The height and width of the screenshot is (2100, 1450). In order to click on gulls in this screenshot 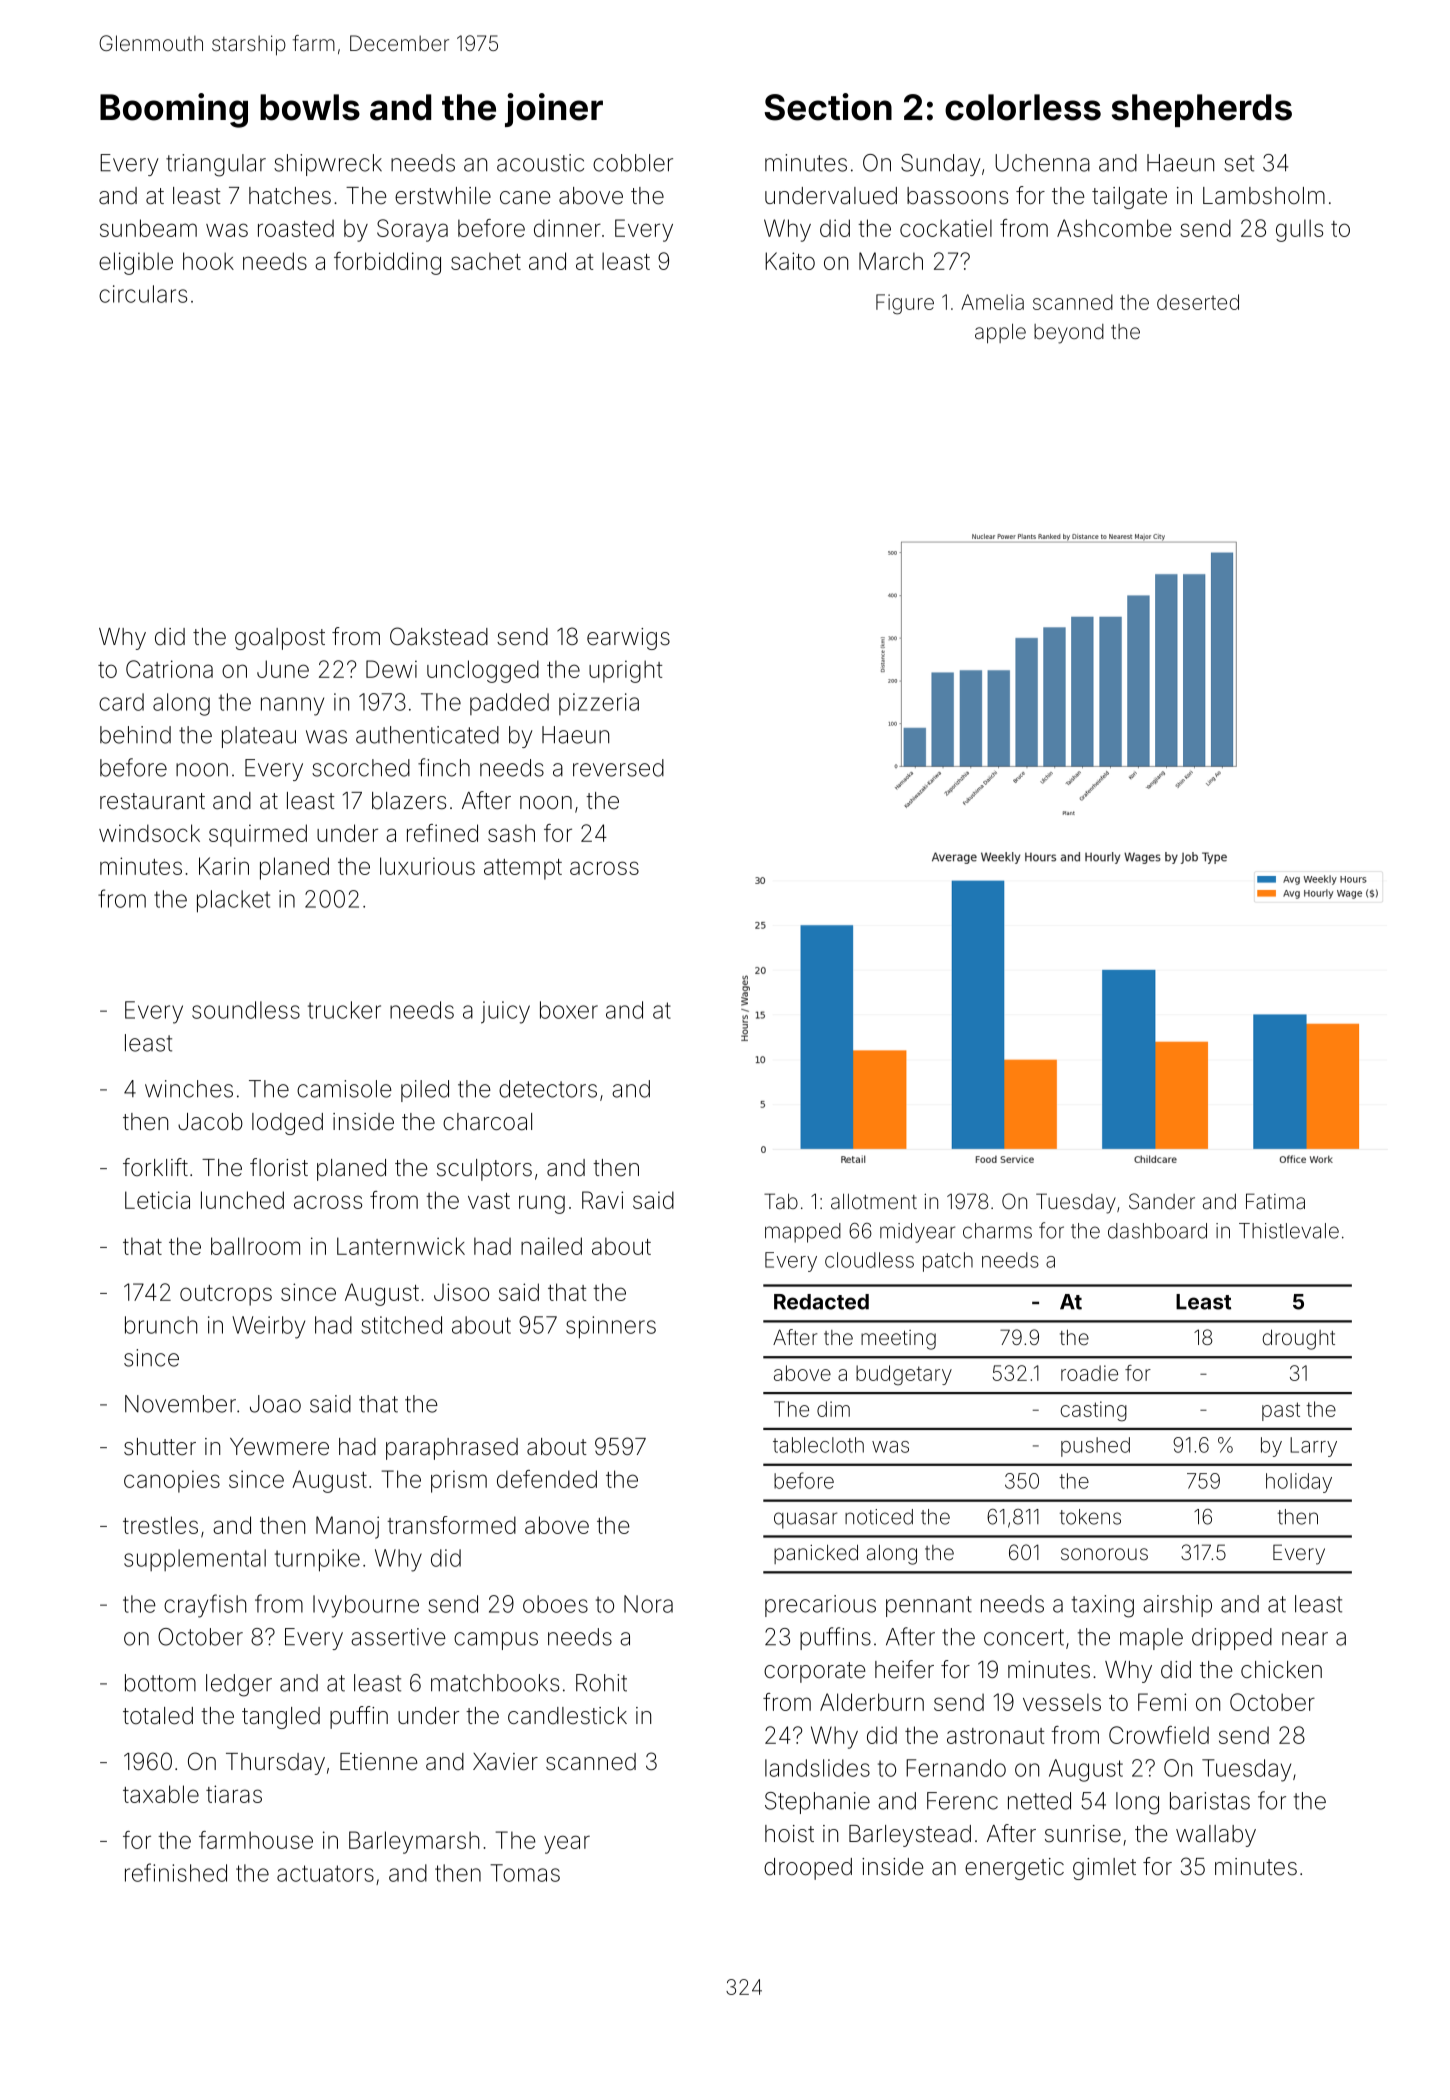, I will do `click(1299, 230)`.
